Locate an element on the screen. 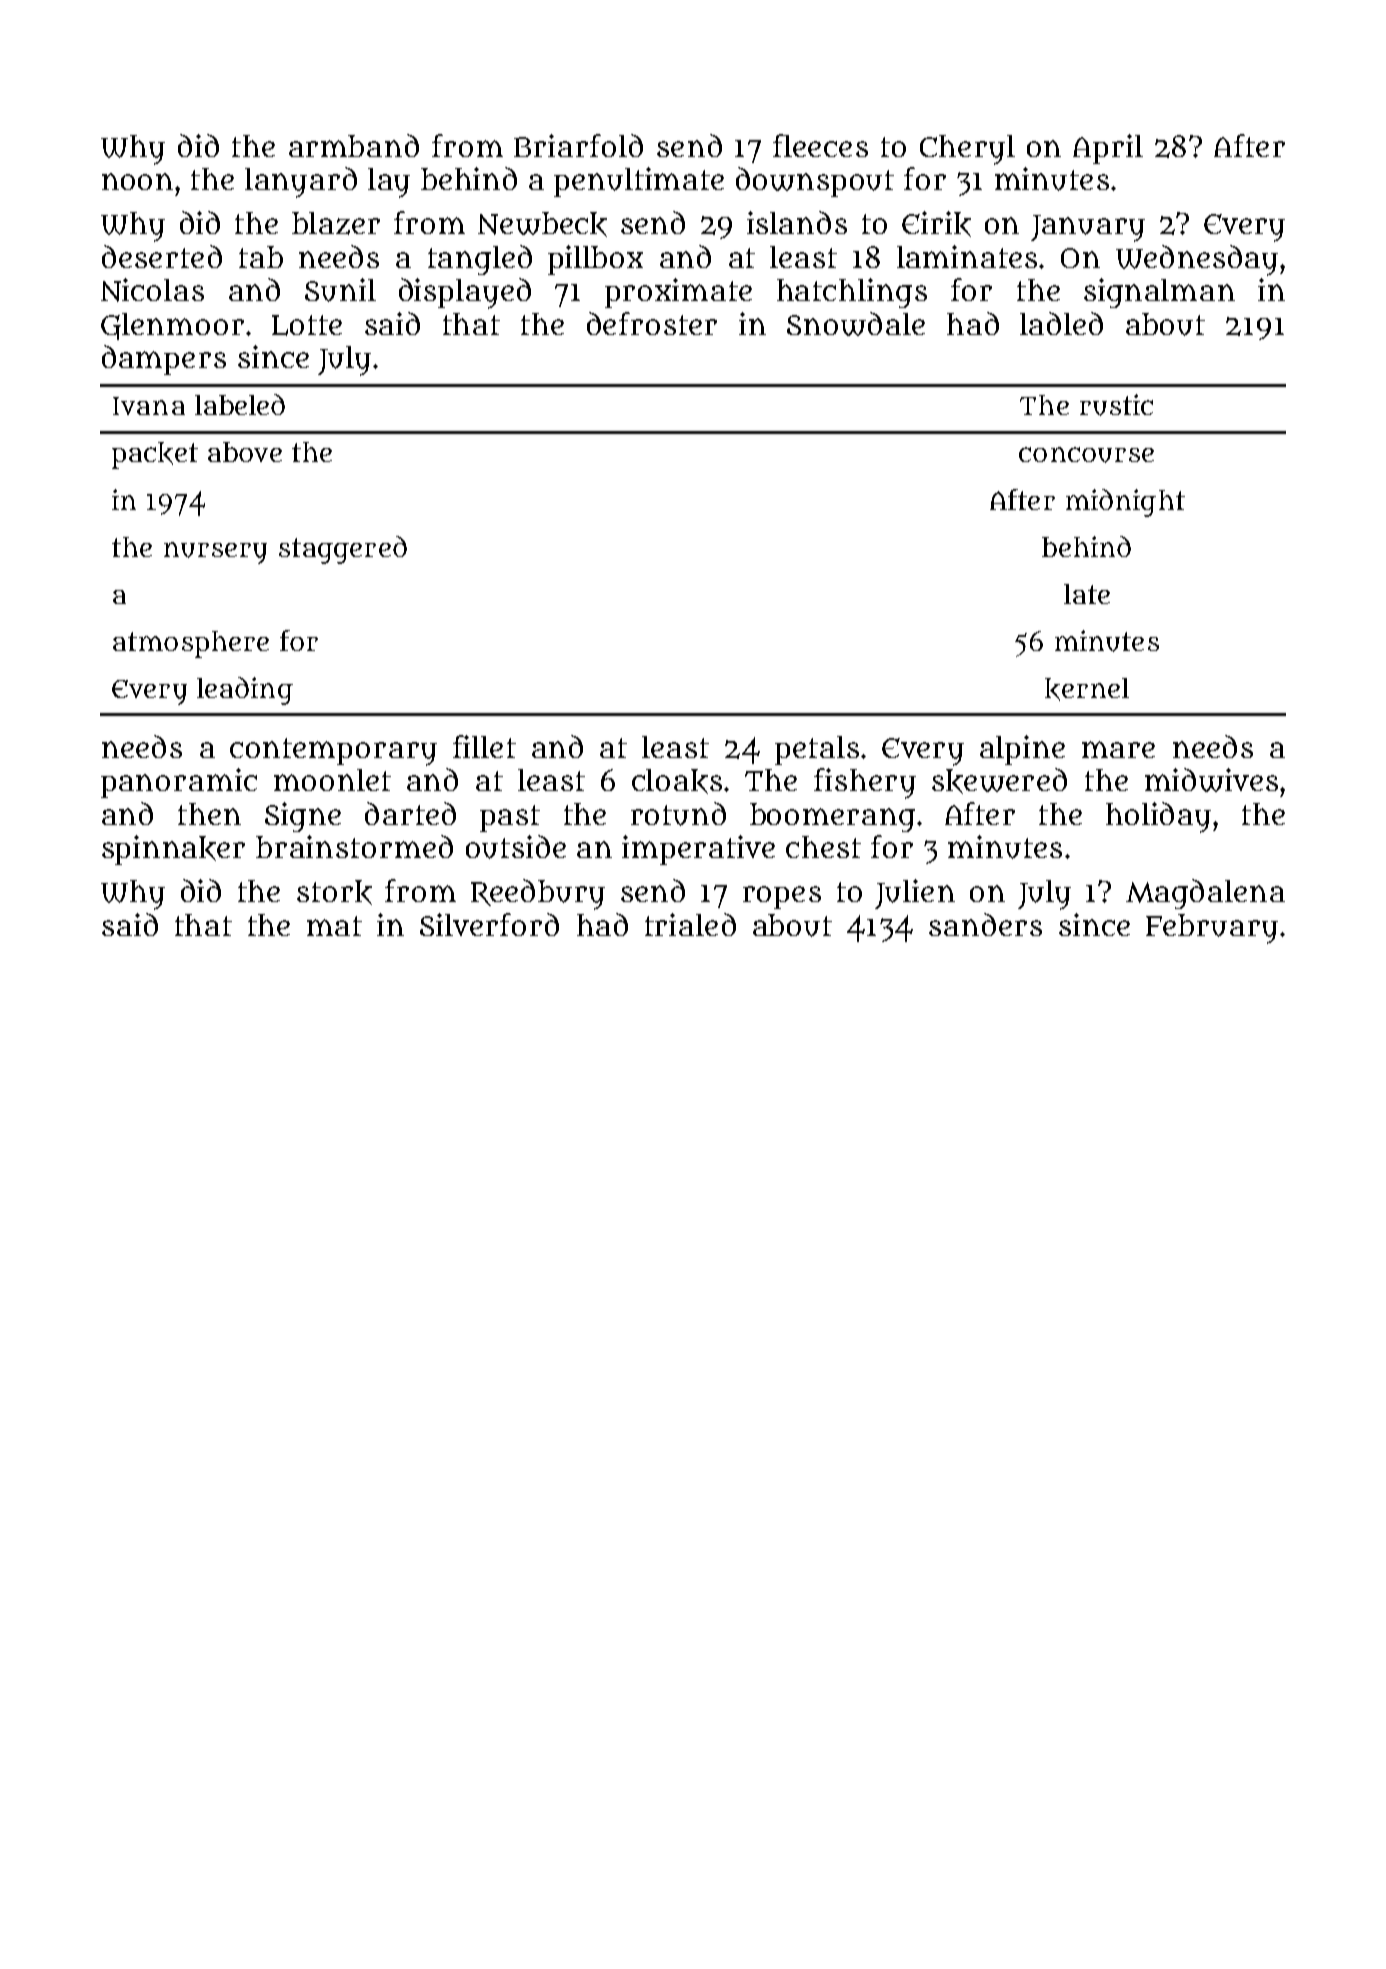  April is located at coordinates (1108, 149).
